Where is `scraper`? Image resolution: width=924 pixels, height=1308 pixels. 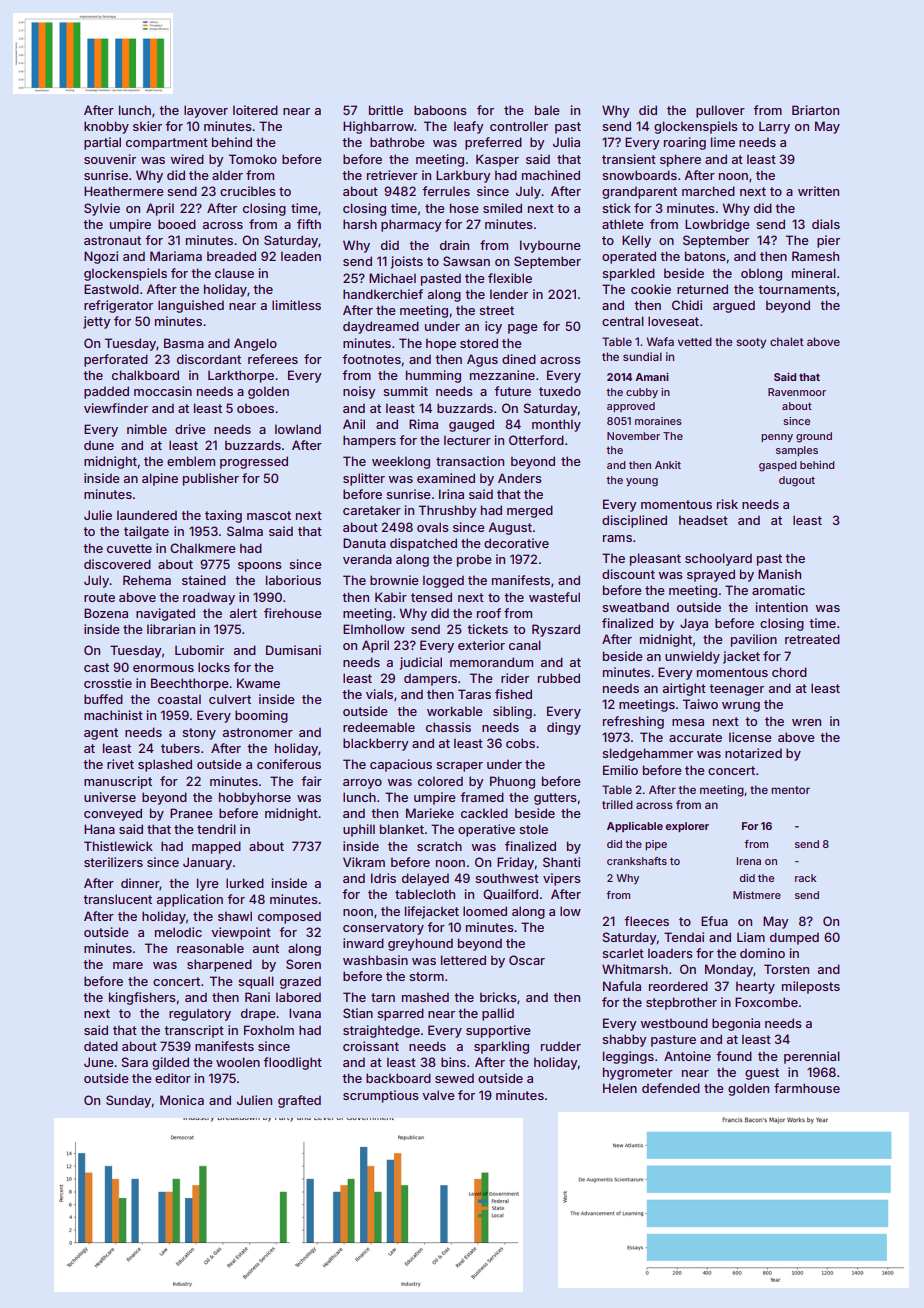
scraper is located at coordinates (459, 767).
